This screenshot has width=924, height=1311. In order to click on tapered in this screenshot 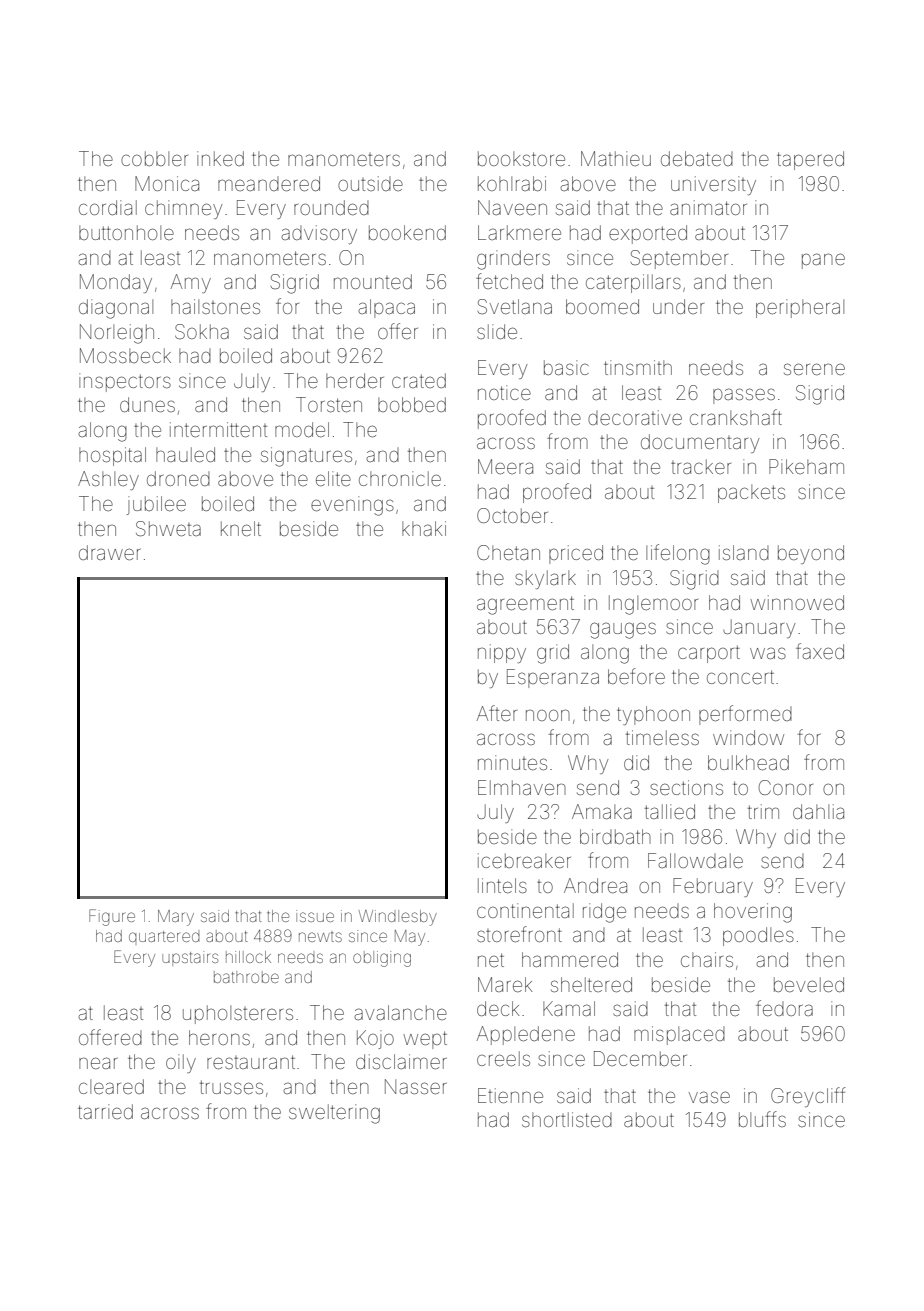, I will do `click(810, 160)`.
